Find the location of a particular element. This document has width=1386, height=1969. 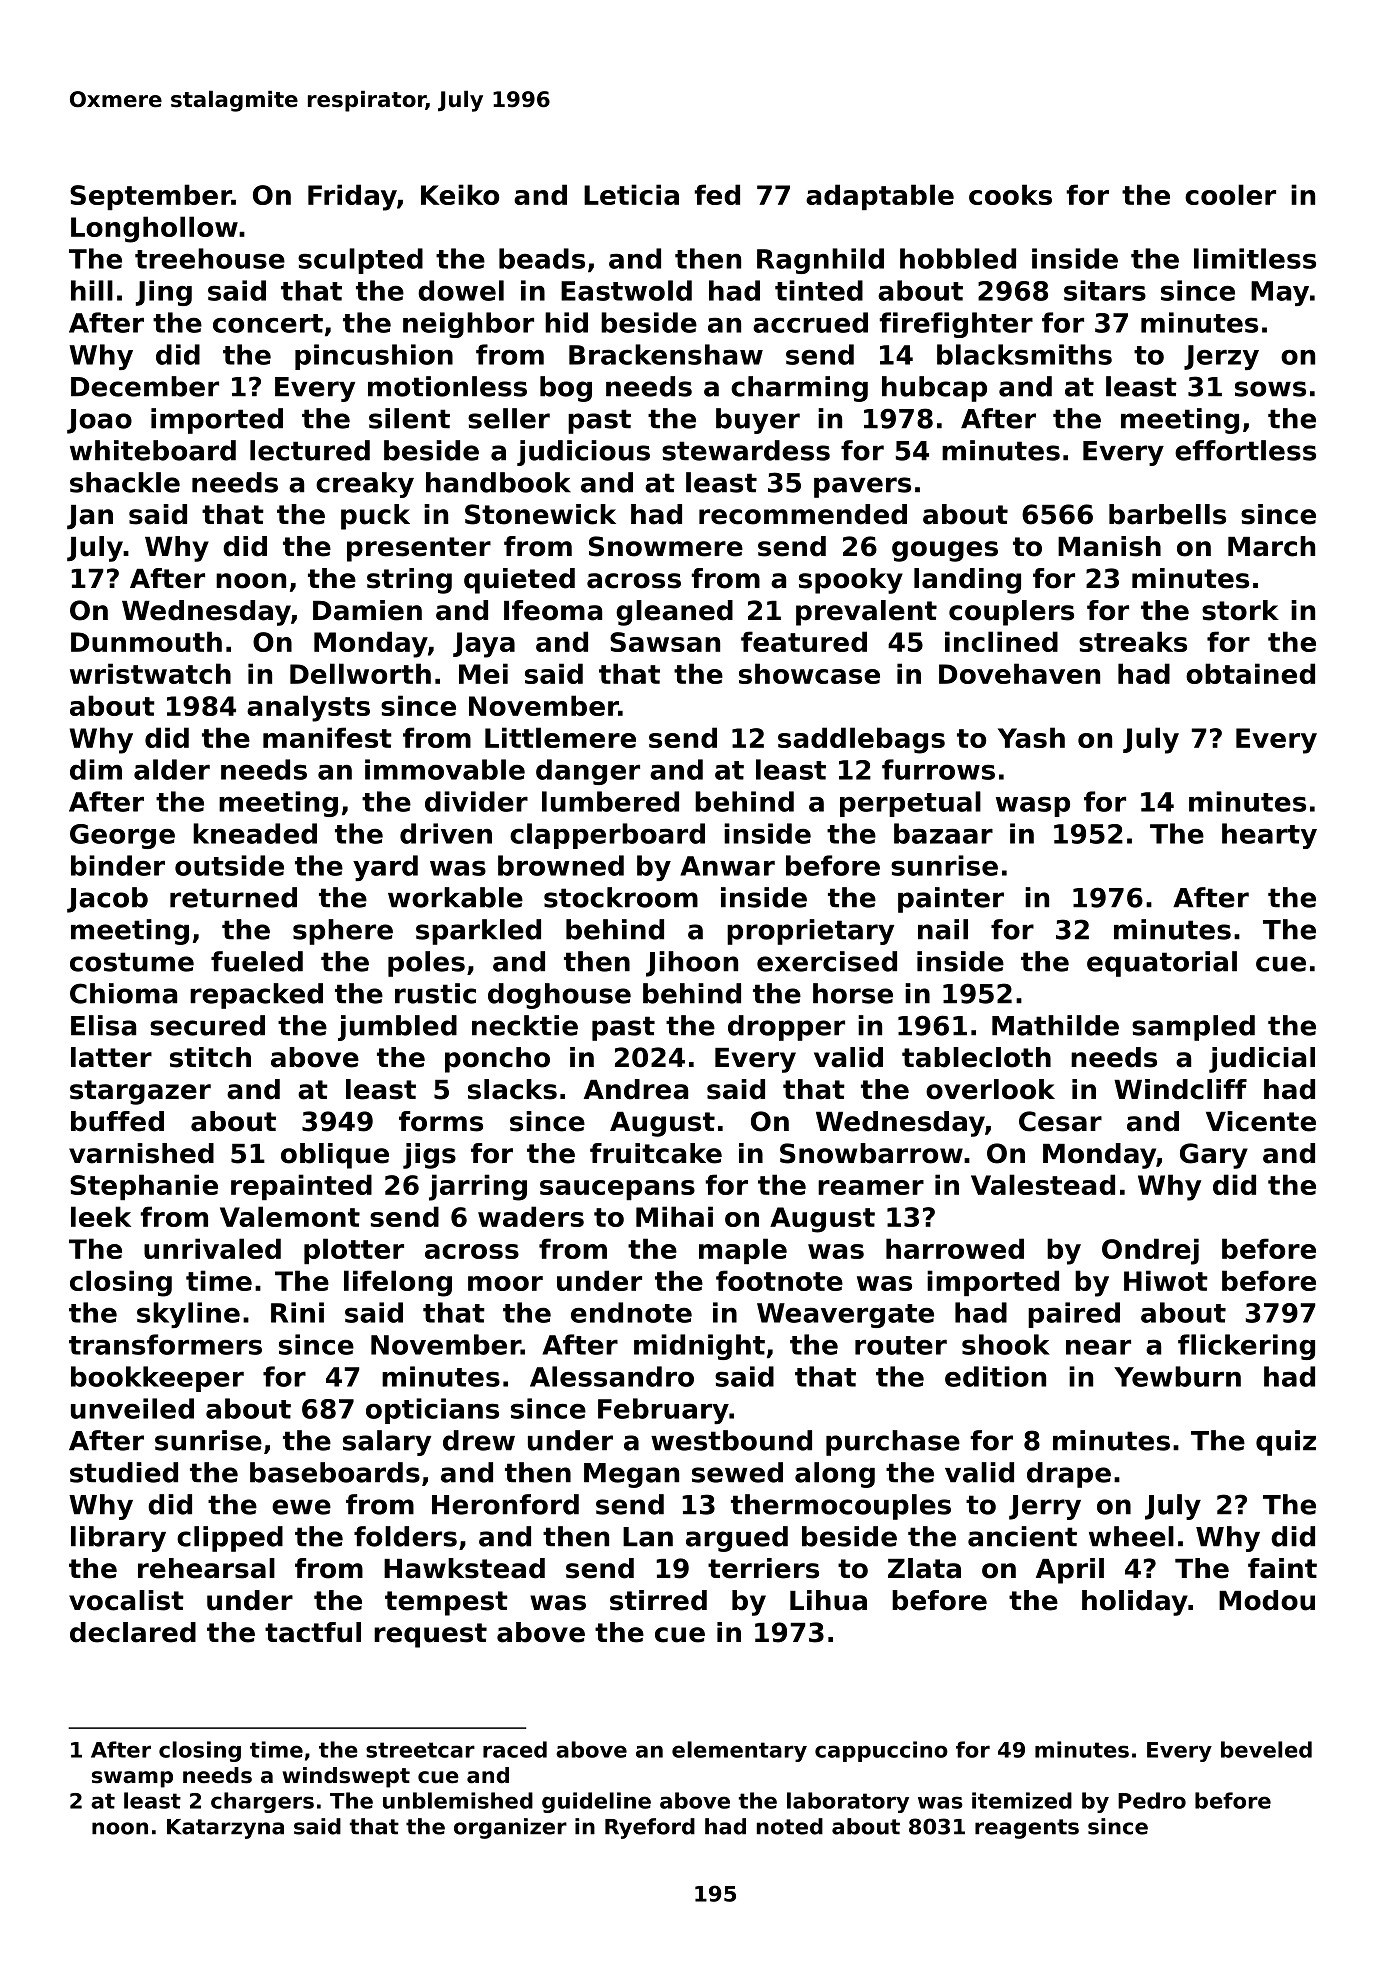

Alessandro is located at coordinates (612, 1376).
